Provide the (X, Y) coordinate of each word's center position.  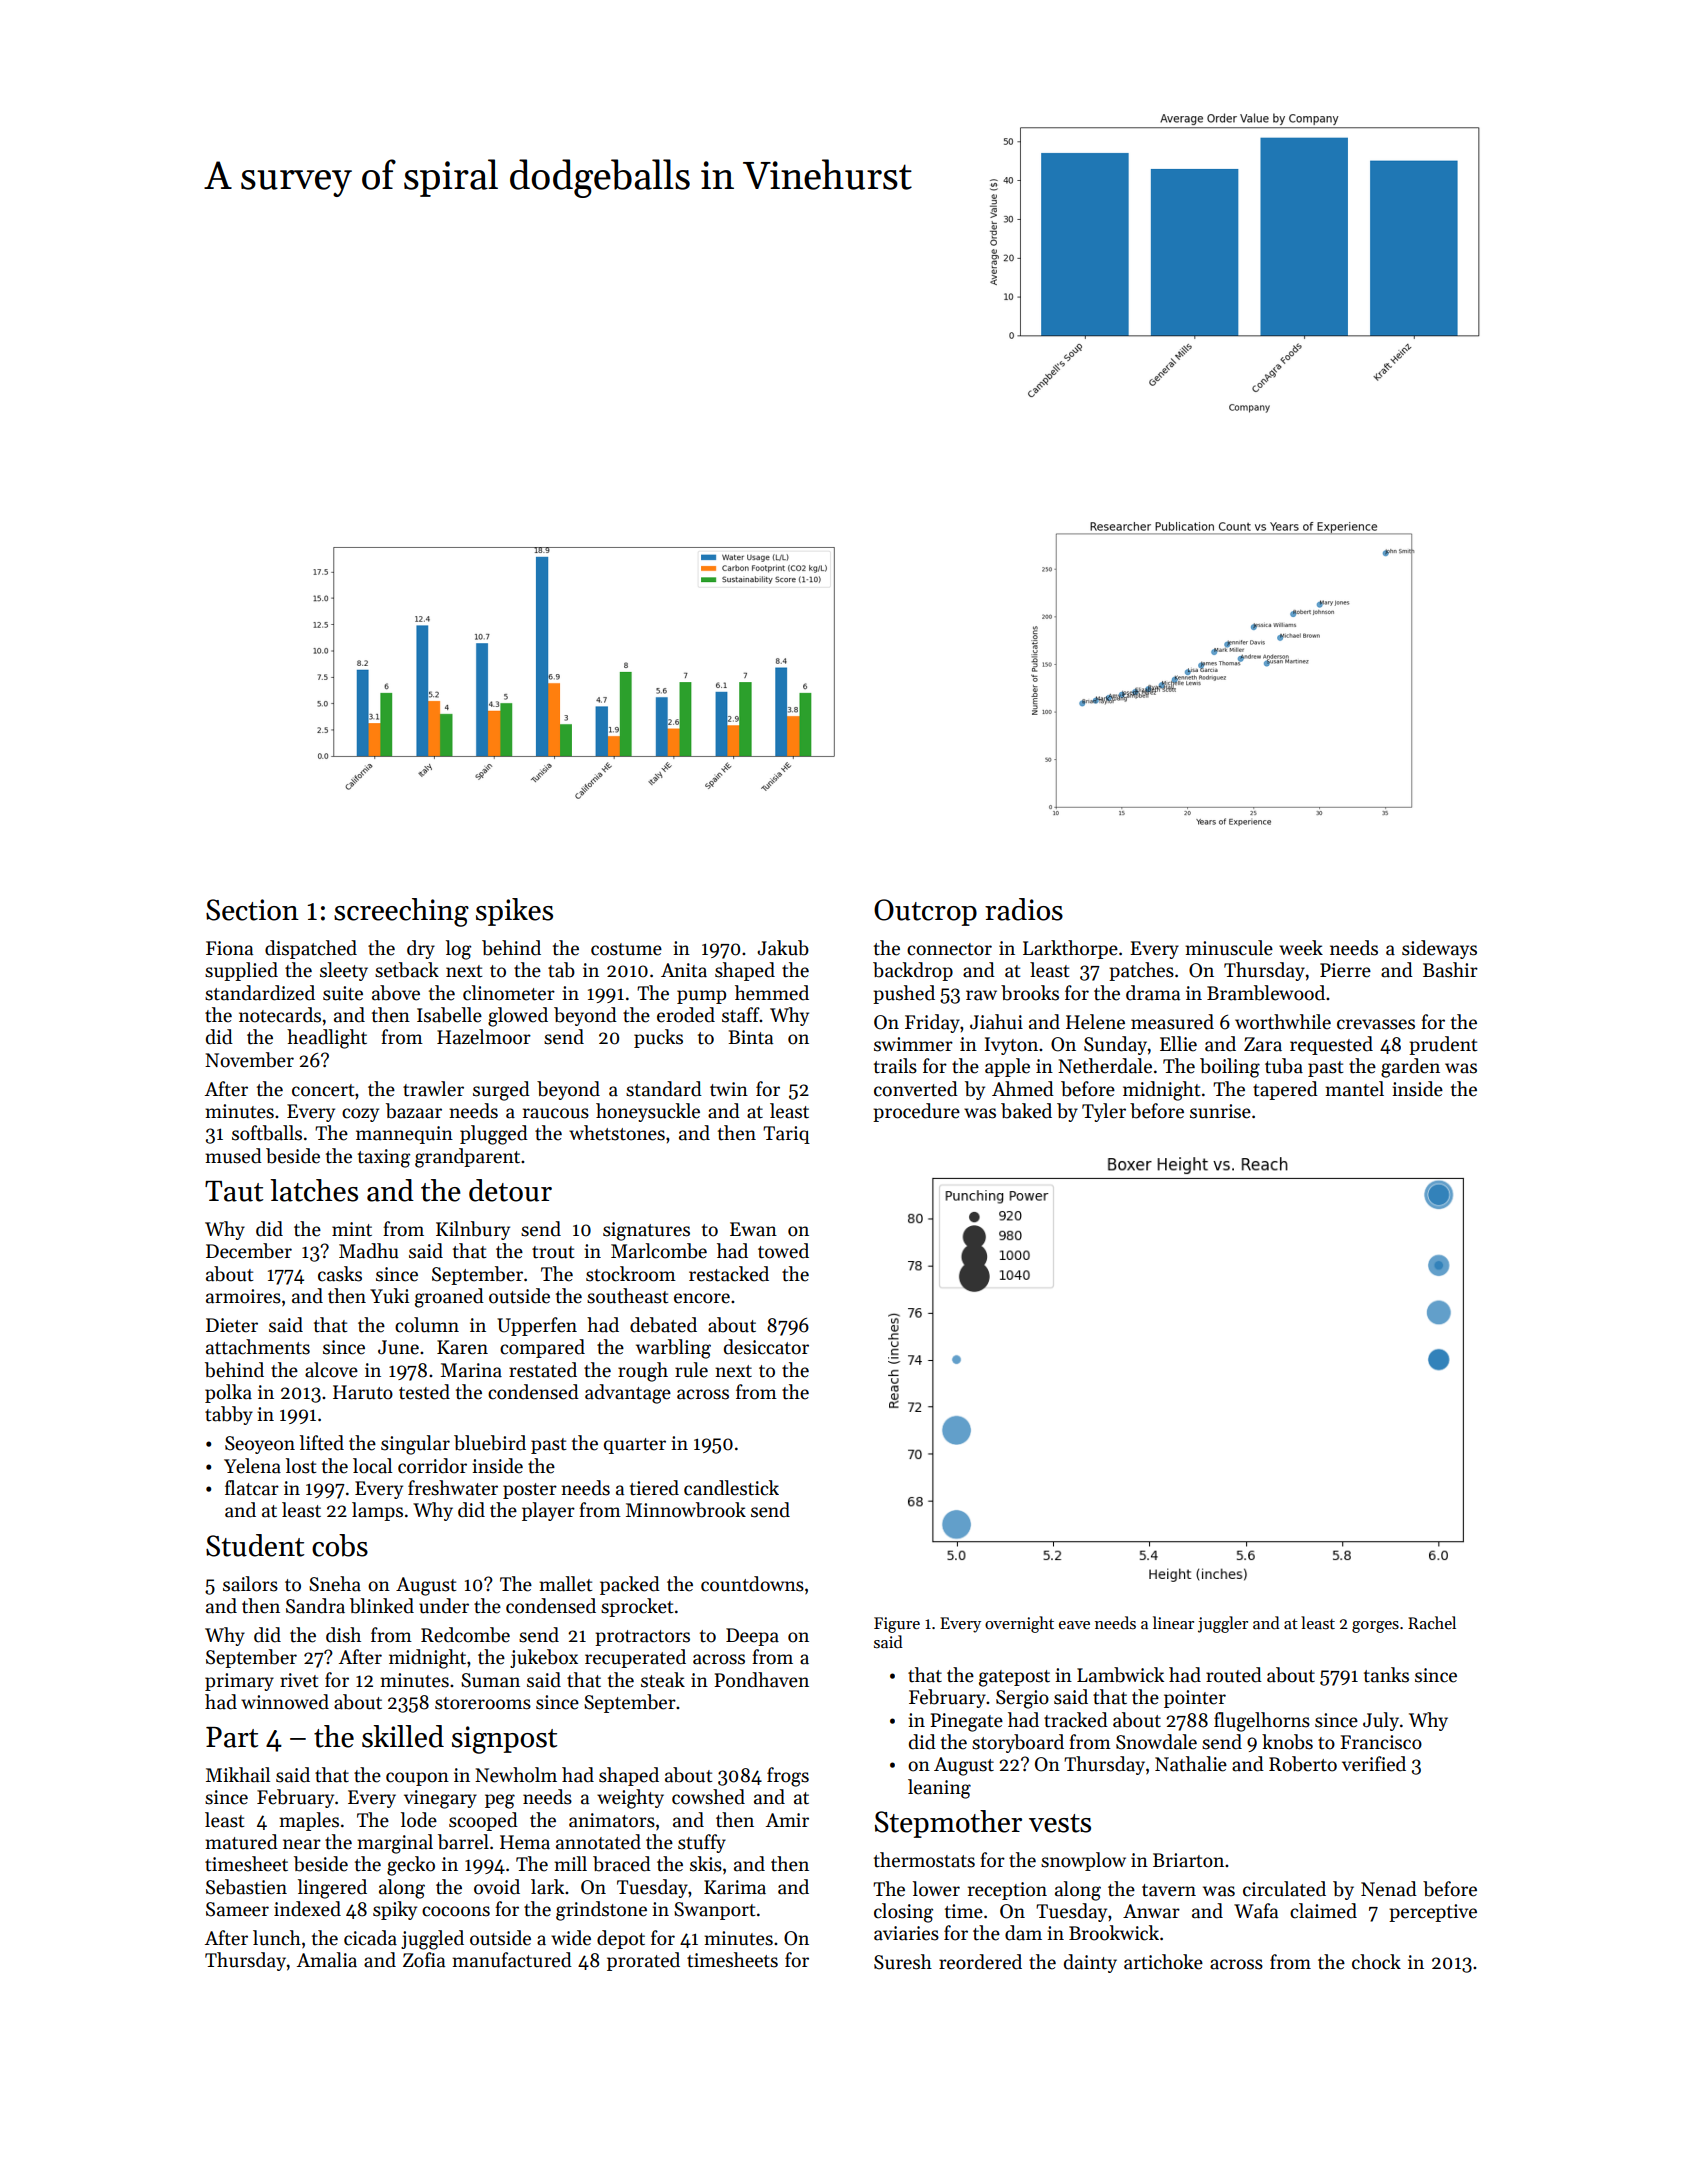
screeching (401, 912)
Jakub (783, 948)
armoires (243, 1296)
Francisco (1381, 1742)
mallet (565, 1584)
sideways (1439, 949)
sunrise (1220, 1111)
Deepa (752, 1637)
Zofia (424, 1960)
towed (783, 1251)
